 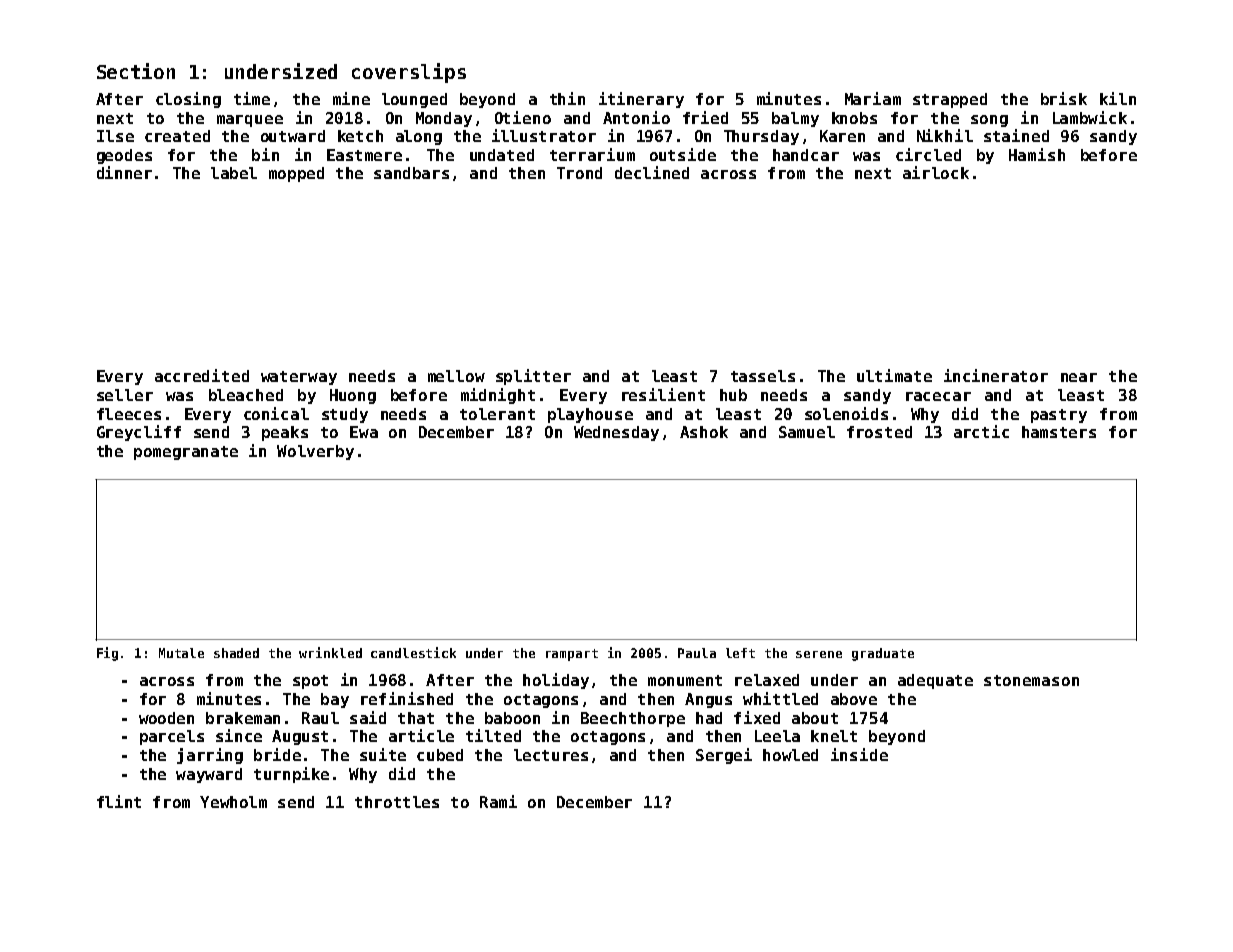 I want to click on left, so click(x=740, y=653).
